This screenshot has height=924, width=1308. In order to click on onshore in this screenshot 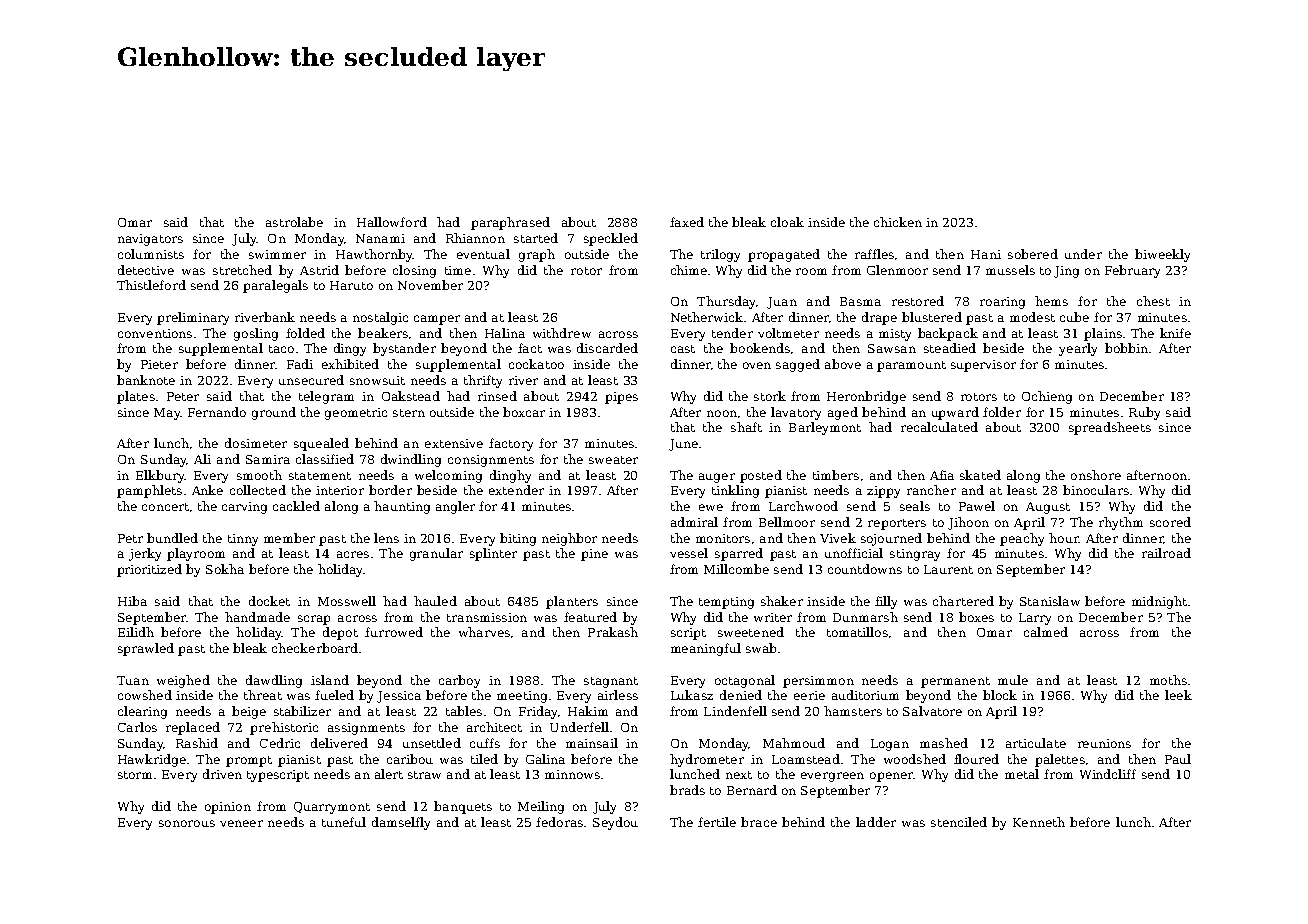, I will do `click(1096, 475)`.
